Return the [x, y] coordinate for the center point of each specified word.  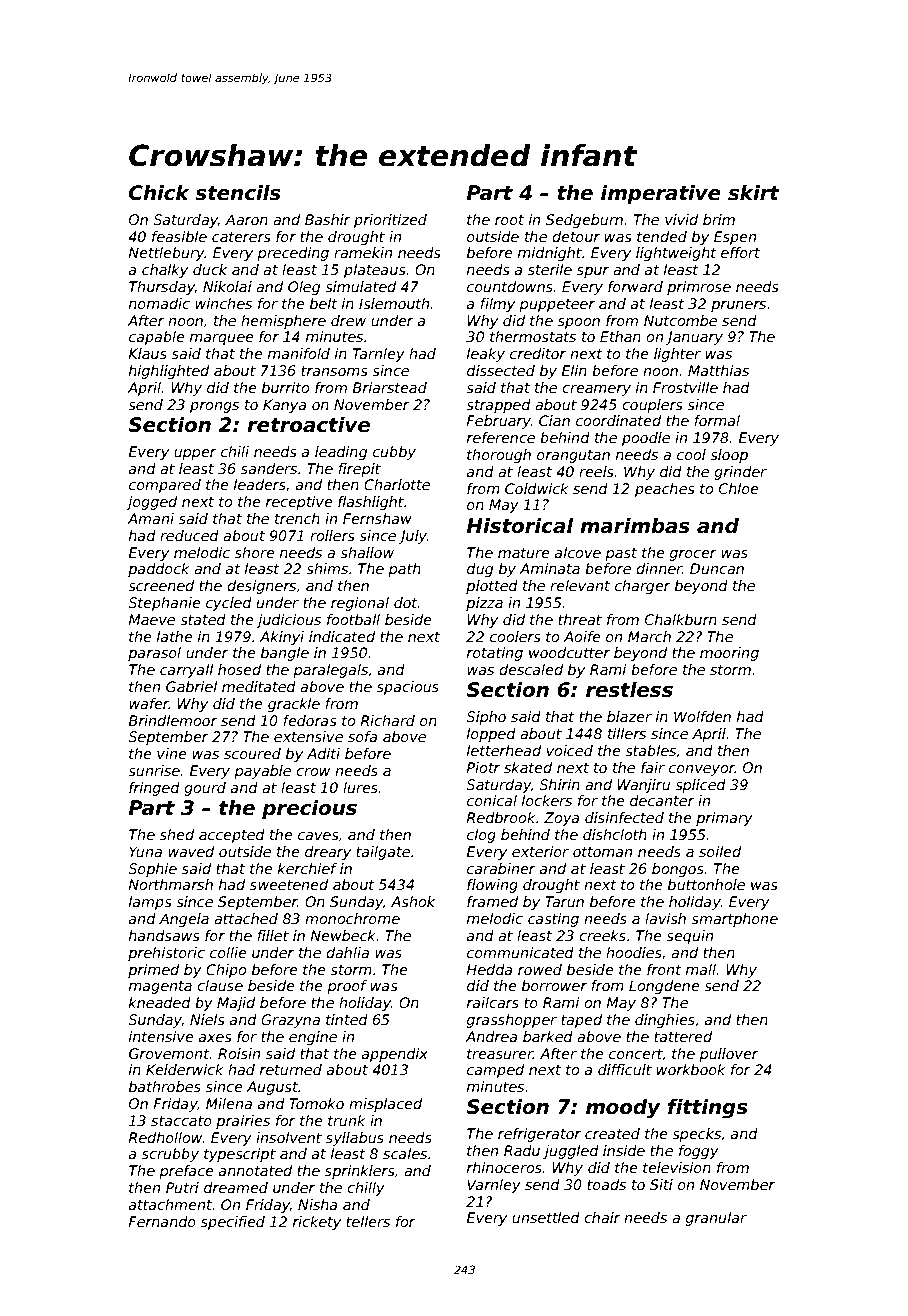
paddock [159, 570]
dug [480, 570]
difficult [625, 1069]
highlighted [169, 372]
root [509, 220]
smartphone [734, 920]
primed [153, 971]
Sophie [152, 870]
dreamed [236, 1187]
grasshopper [512, 1021]
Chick [159, 193]
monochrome [352, 918]
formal [717, 420]
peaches [665, 490]
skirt [754, 193]
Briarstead [389, 387]
